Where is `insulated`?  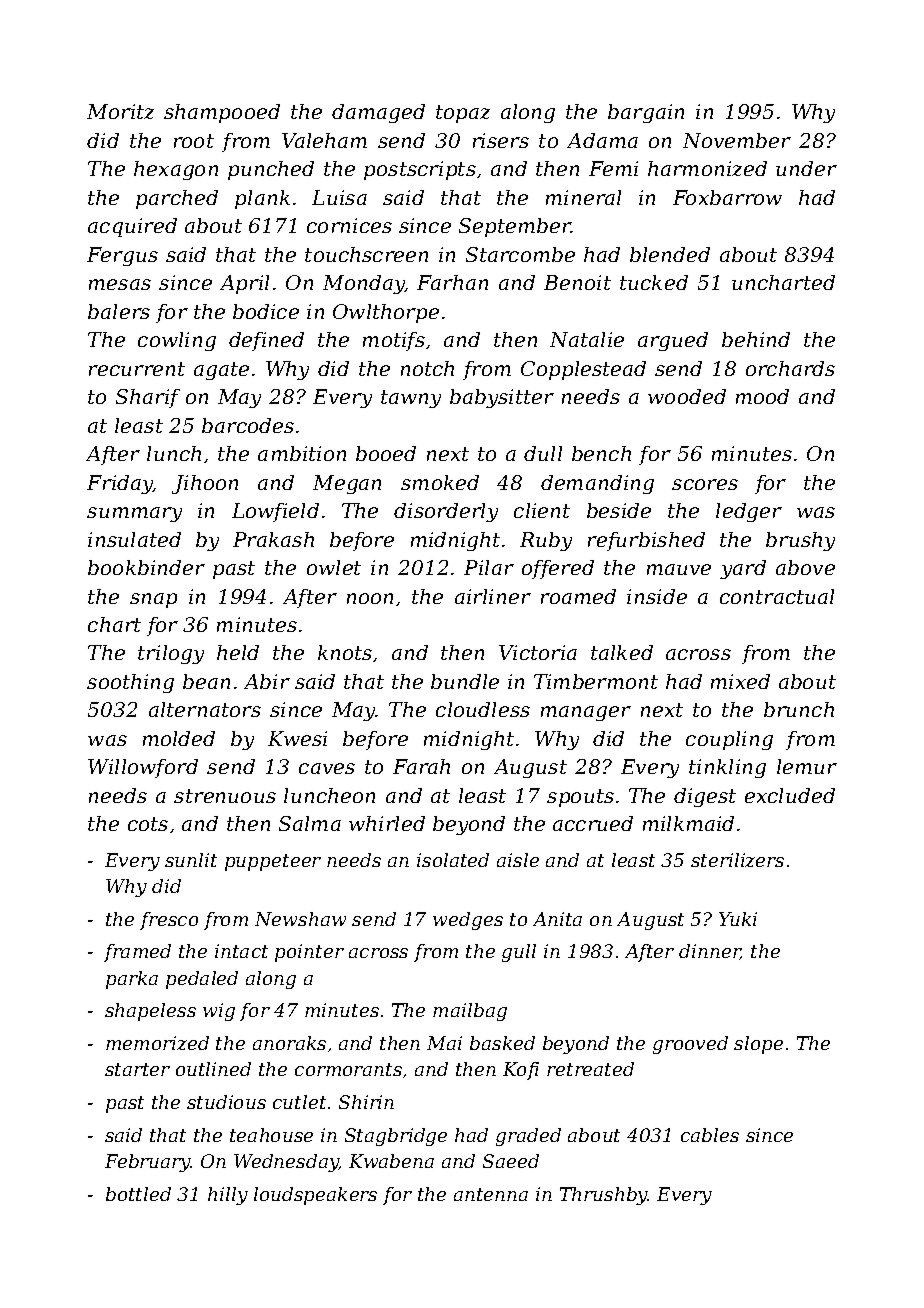 insulated is located at coordinates (134, 539).
